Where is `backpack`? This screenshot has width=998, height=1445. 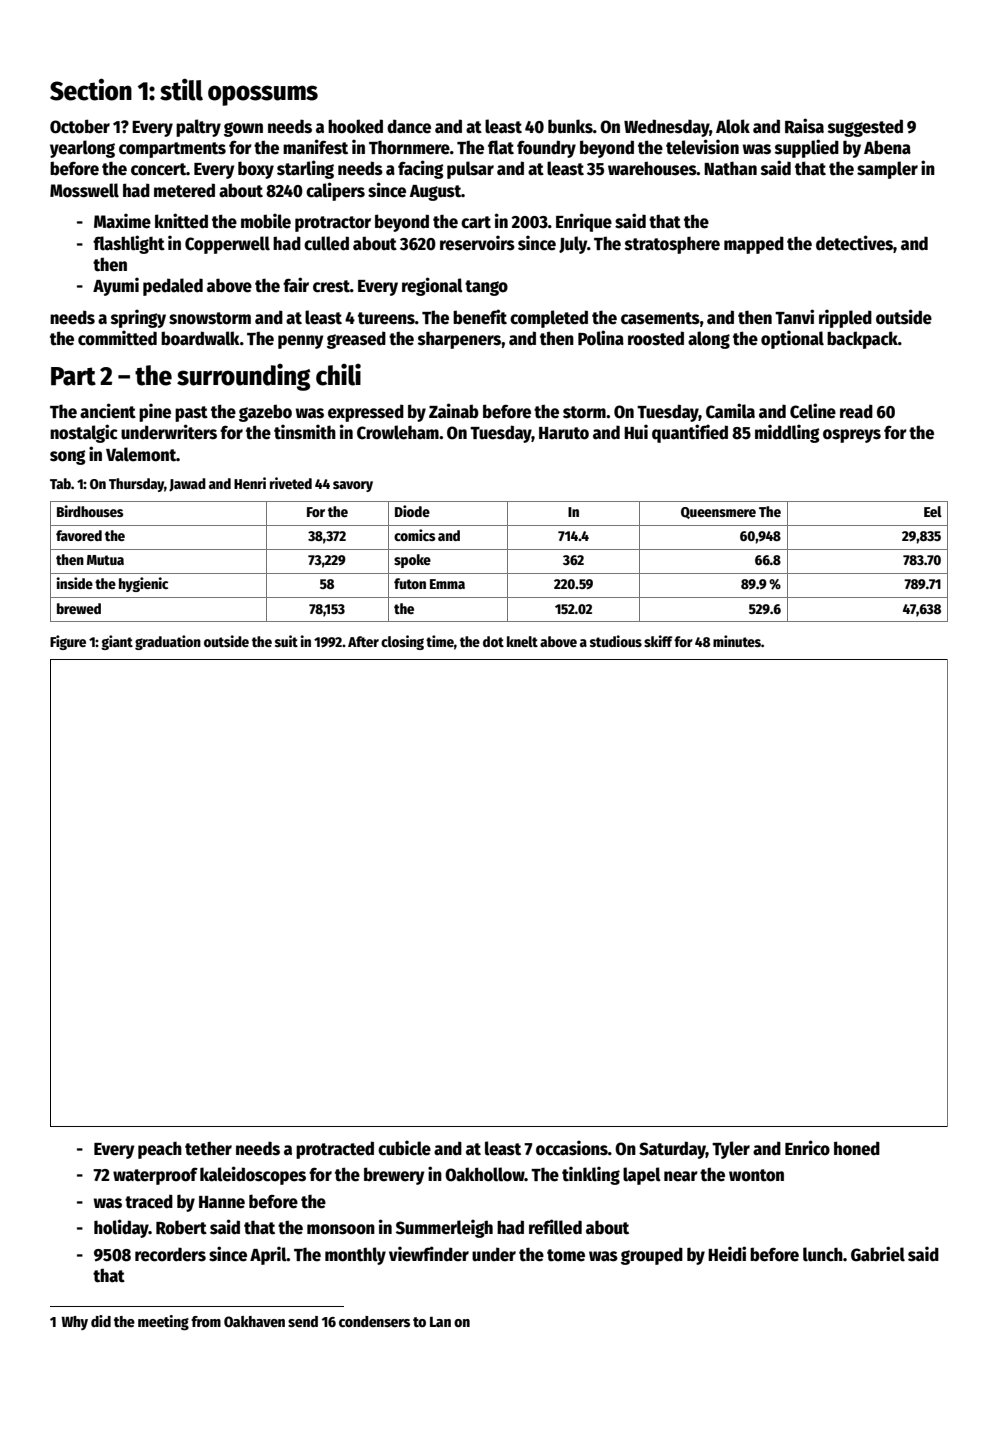 backpack is located at coordinates (862, 340).
